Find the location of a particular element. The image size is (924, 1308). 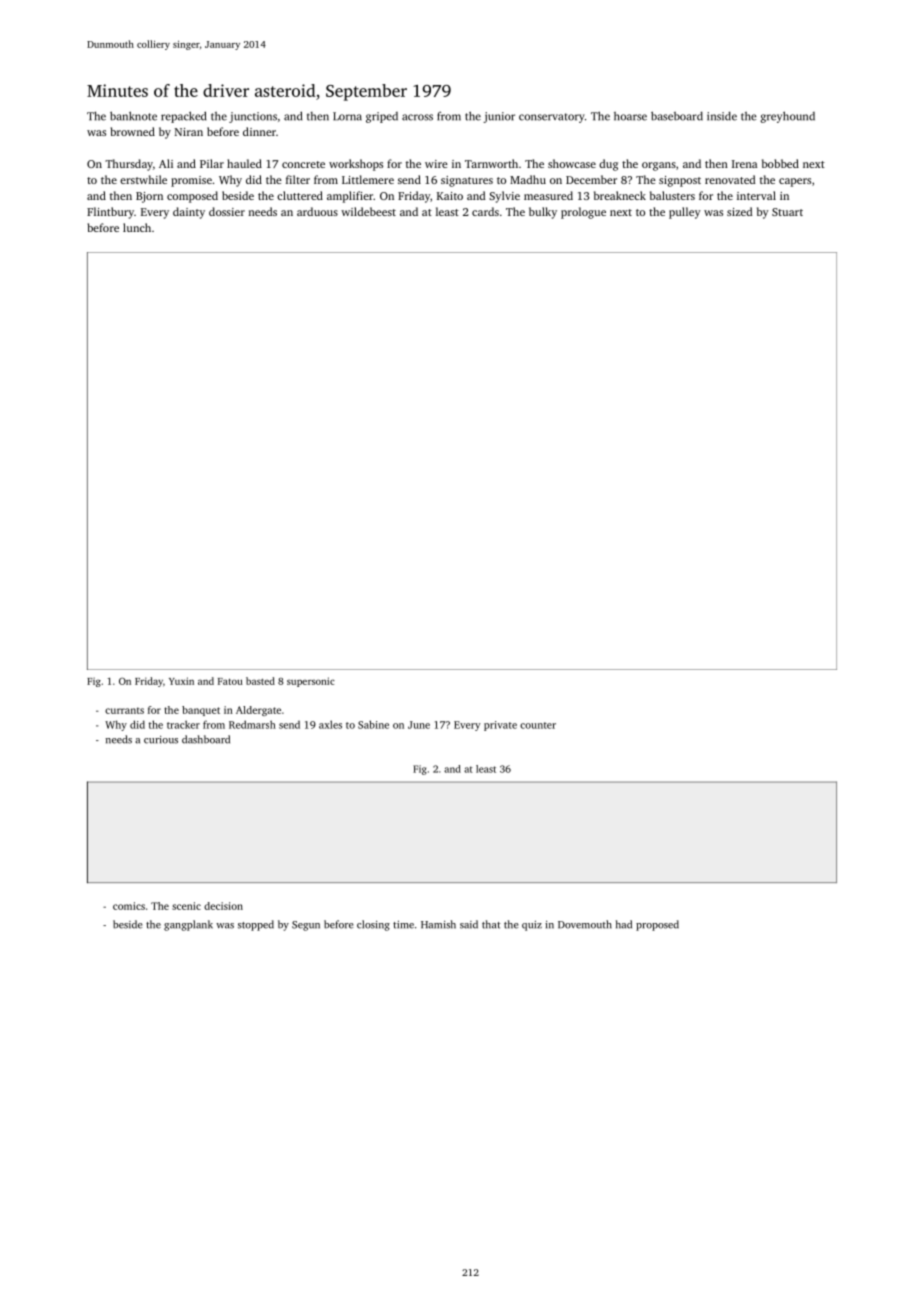

quiz is located at coordinates (532, 926).
